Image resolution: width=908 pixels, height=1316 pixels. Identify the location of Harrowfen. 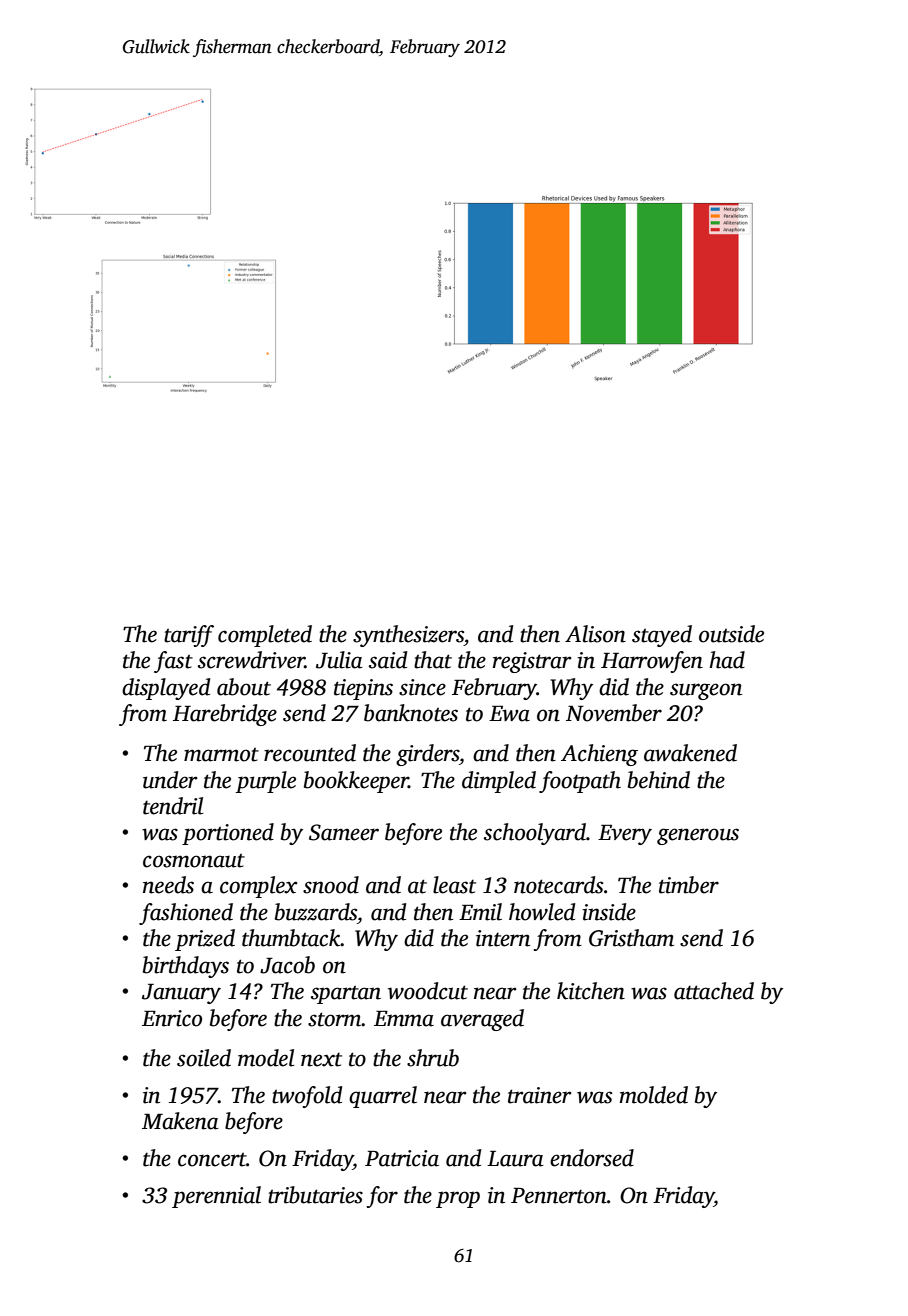
(652, 662).
